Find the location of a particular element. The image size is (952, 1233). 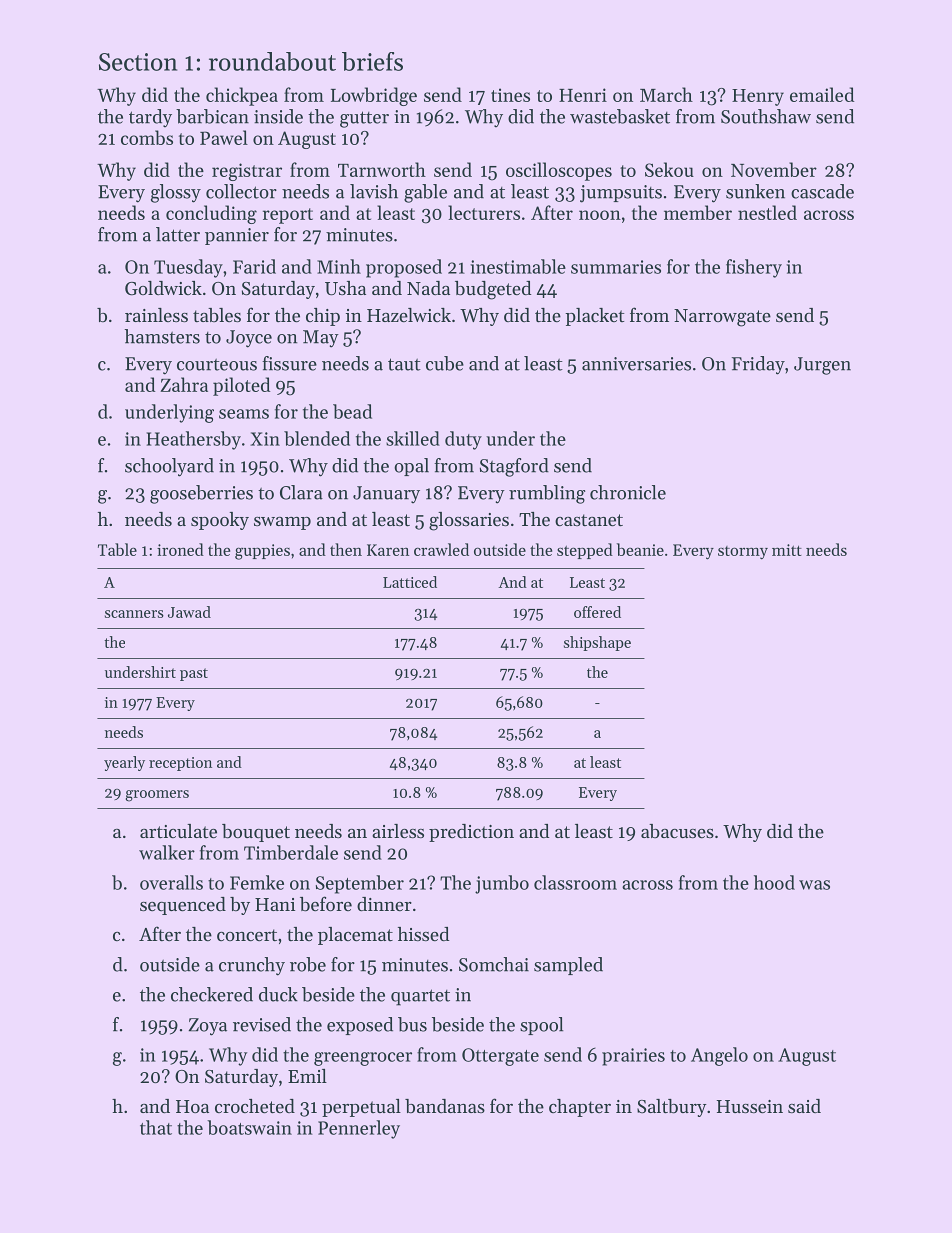

Sekou is located at coordinates (669, 169).
